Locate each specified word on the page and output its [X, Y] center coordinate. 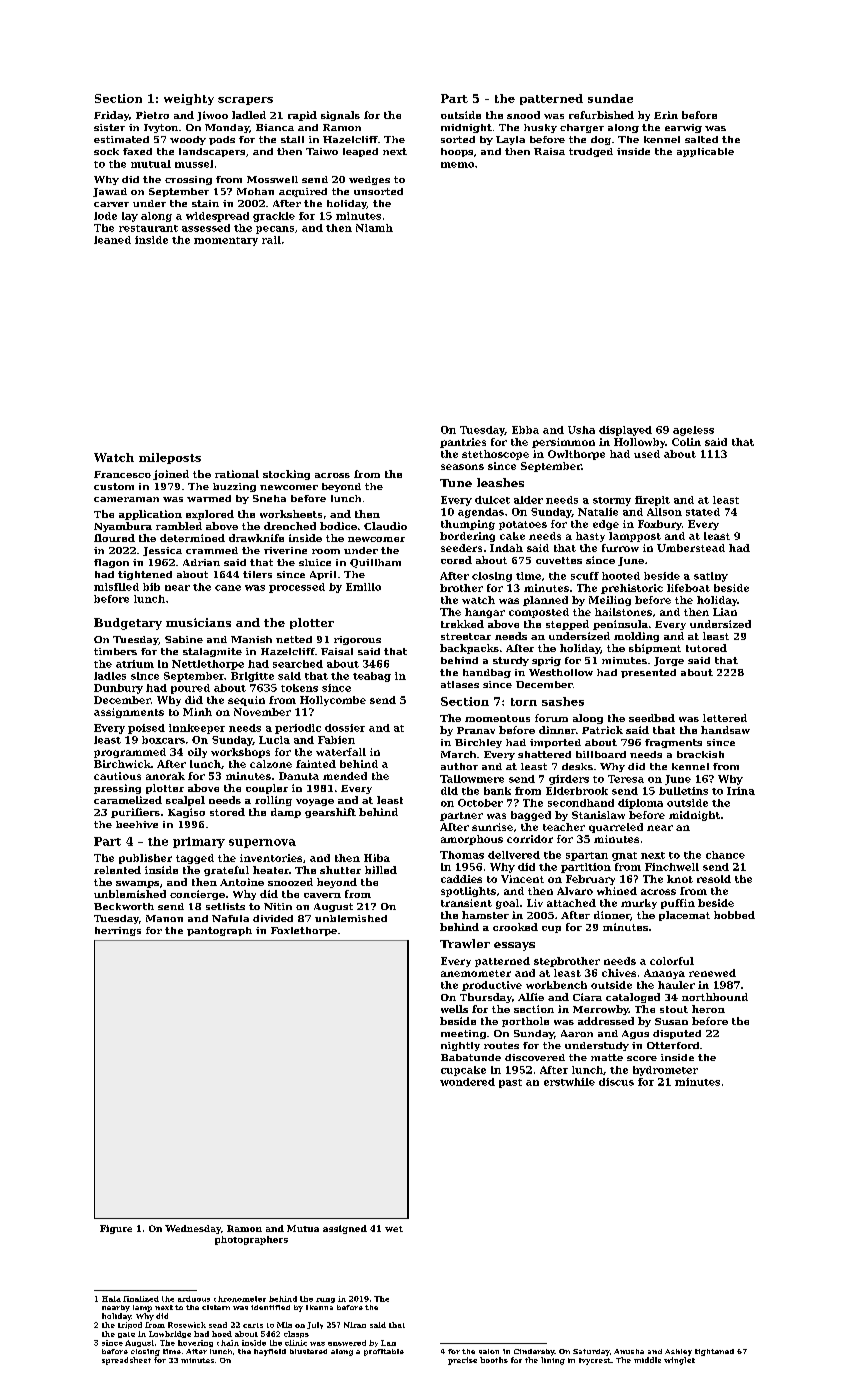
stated [703, 512]
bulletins [683, 791]
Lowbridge [170, 1334]
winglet [679, 1361]
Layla [510, 140]
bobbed [734, 915]
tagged [195, 859]
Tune [456, 483]
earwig [683, 128]
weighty [189, 99]
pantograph [219, 931]
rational [237, 474]
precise [462, 1361]
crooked [515, 927]
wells [454, 1009]
